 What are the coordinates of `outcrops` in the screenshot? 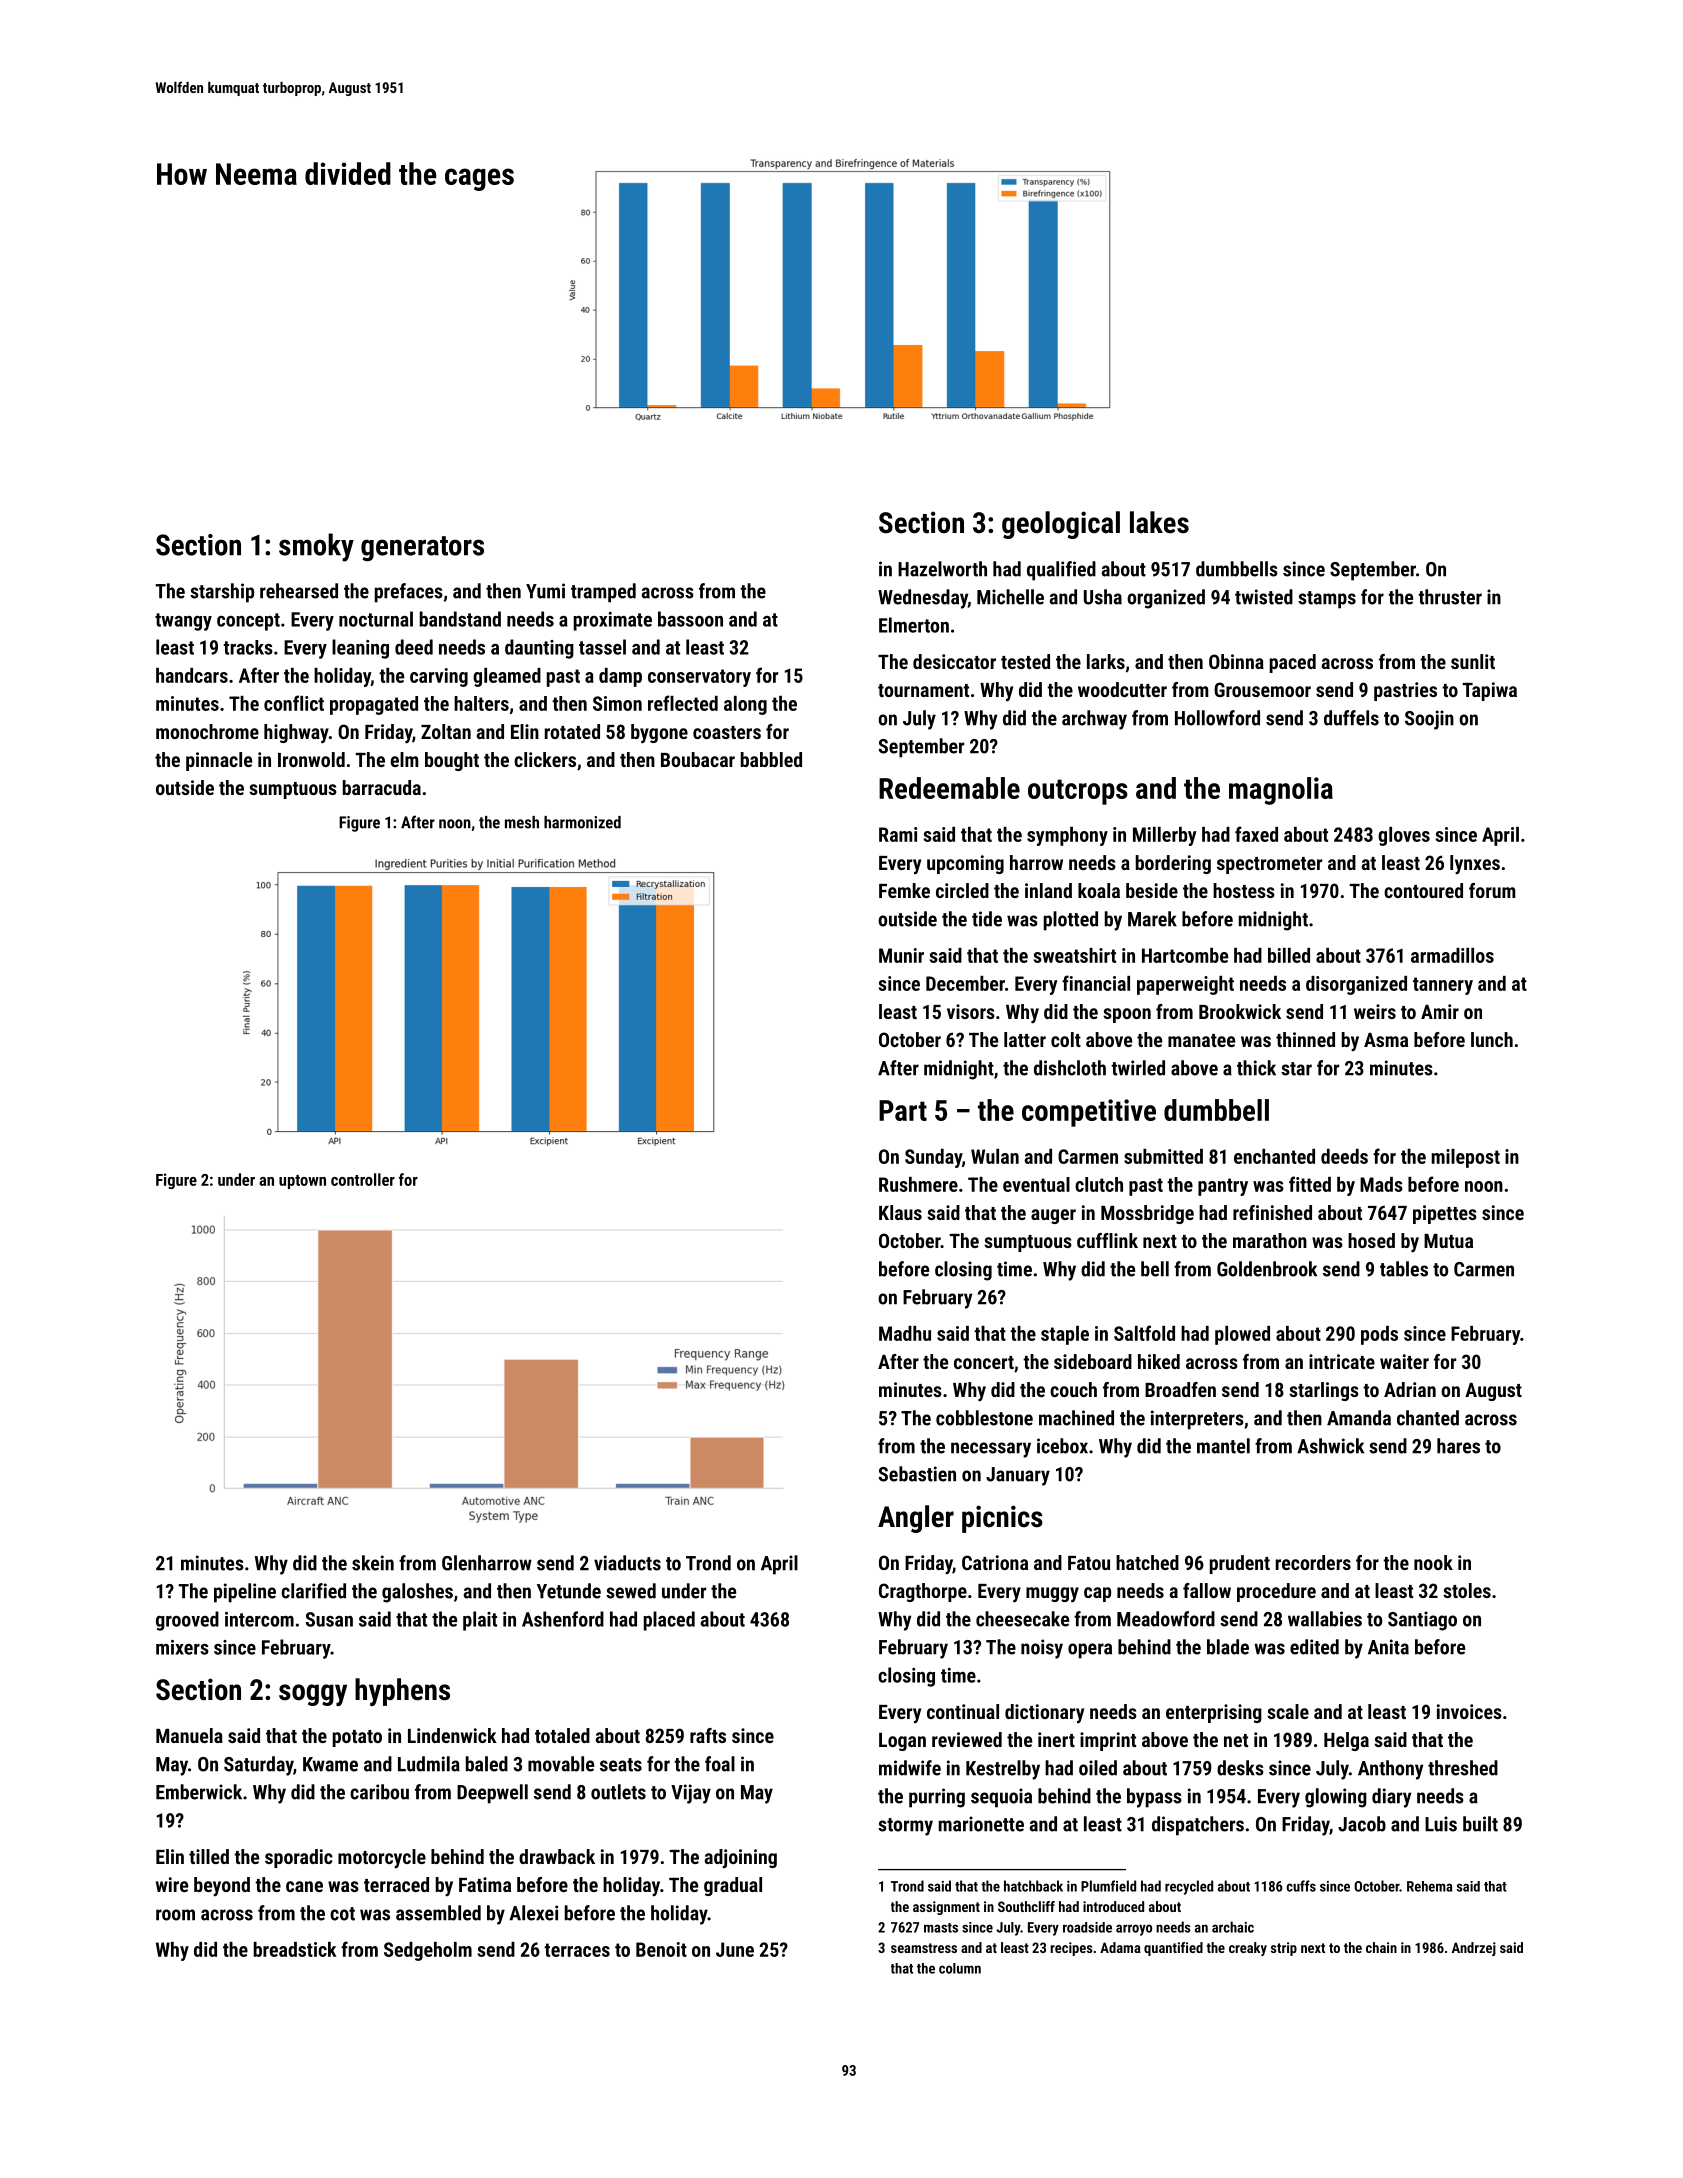 It's located at (1078, 792).
